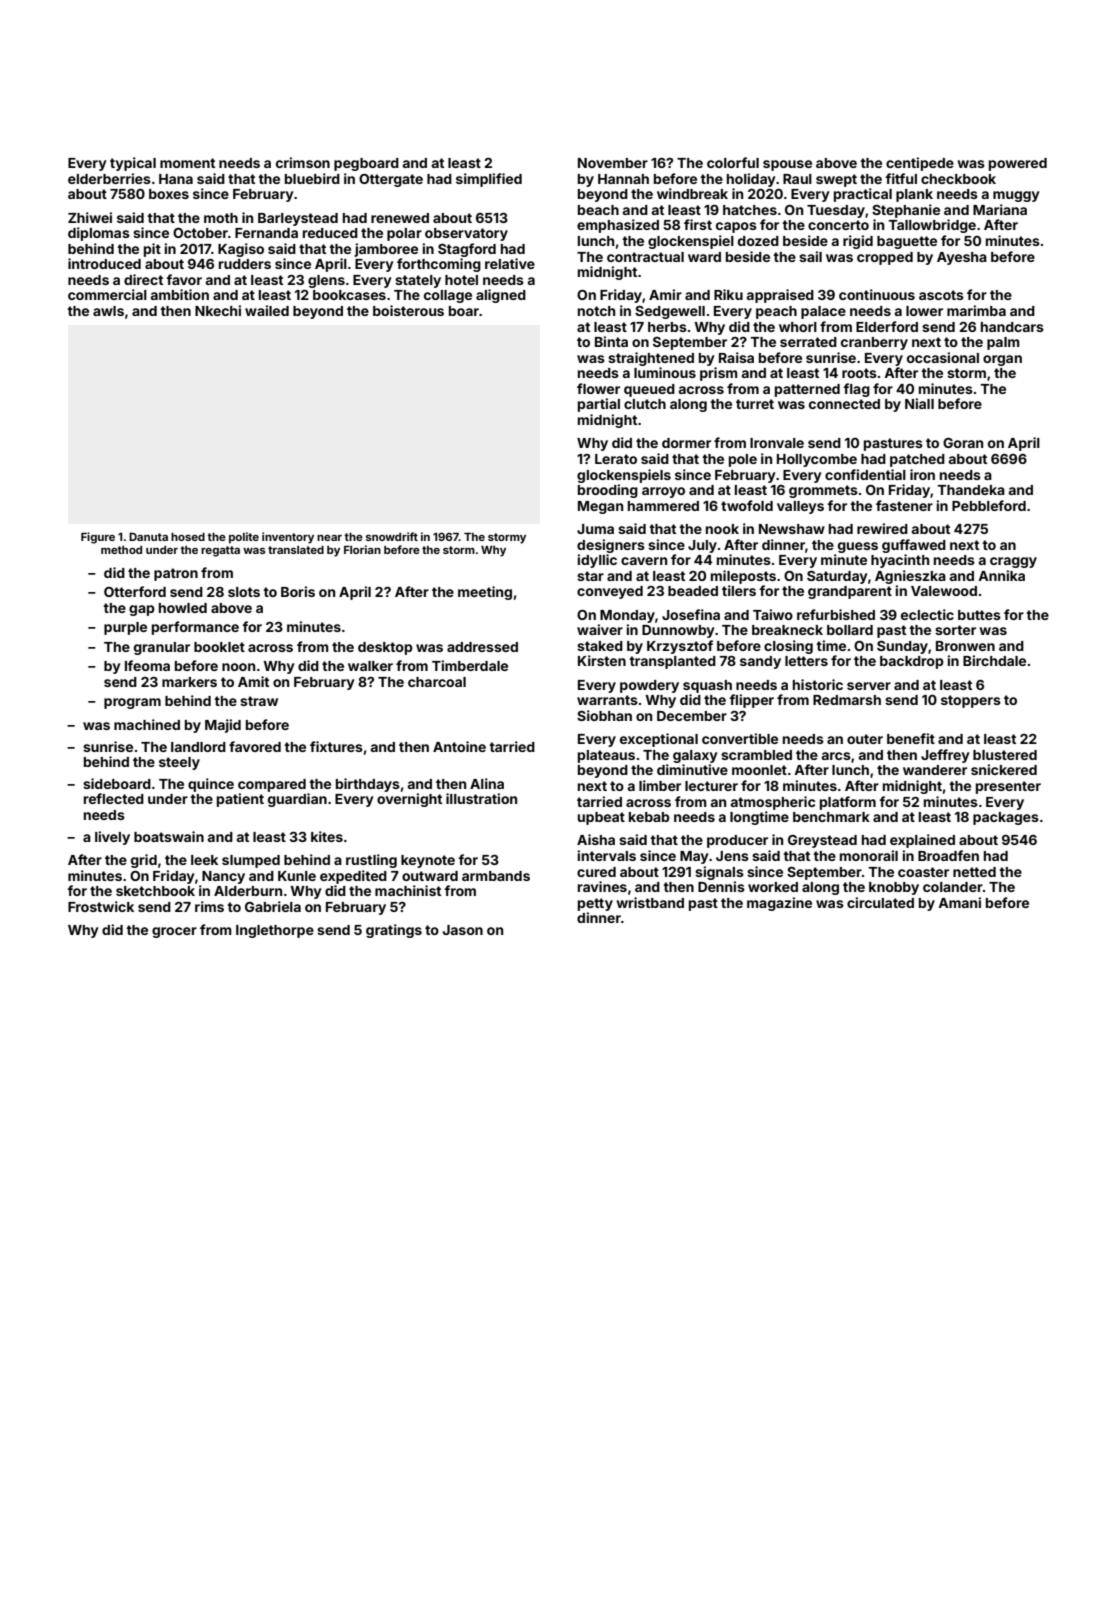  Describe the element at coordinates (392, 536) in the screenshot. I see `snowdrift` at that location.
